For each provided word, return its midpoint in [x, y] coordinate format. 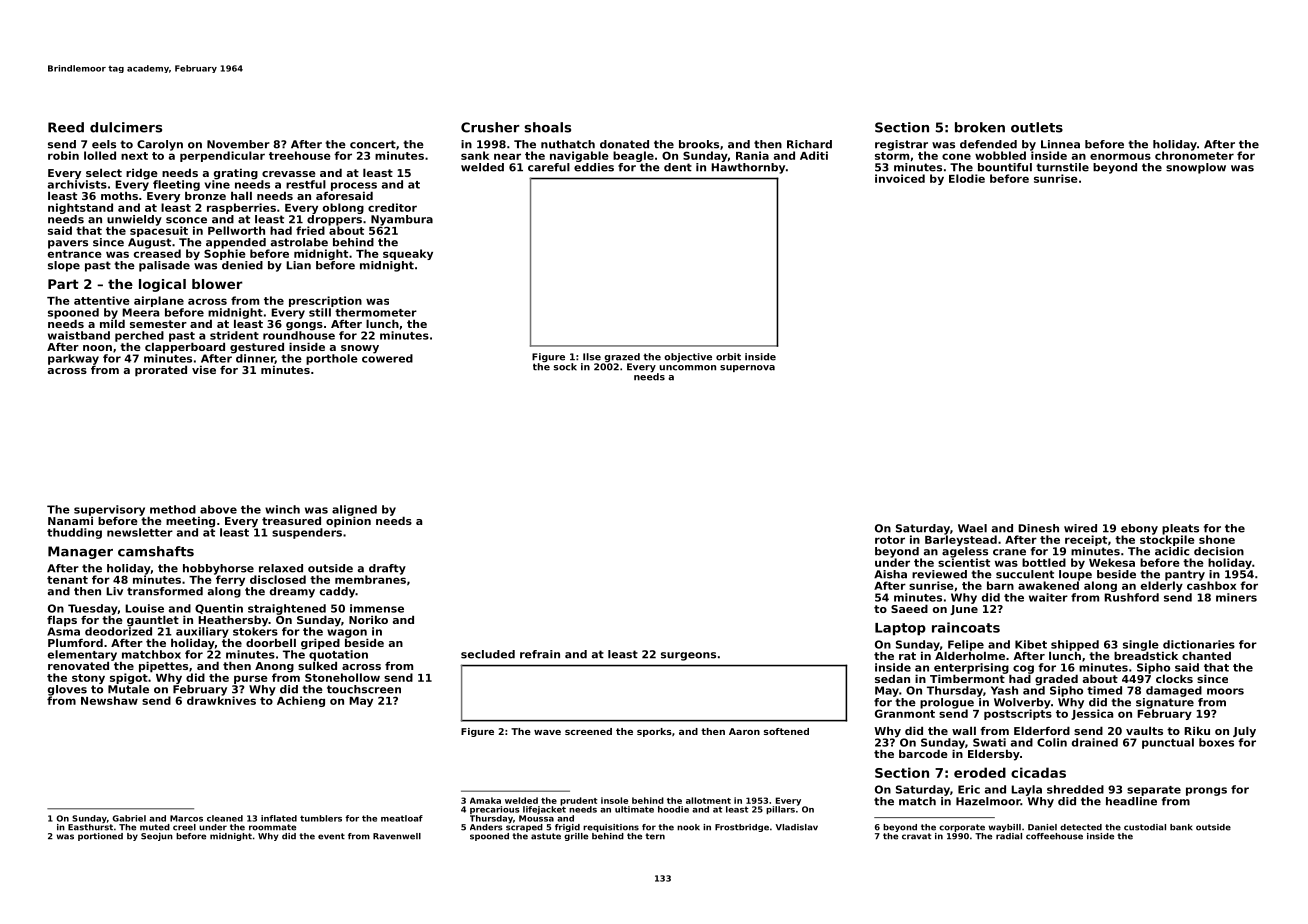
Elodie [967, 178]
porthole [332, 359]
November [238, 144]
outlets [1037, 127]
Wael [972, 528]
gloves [67, 690]
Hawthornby [748, 168]
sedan [892, 678]
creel [184, 827]
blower [217, 284]
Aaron [744, 731]
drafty [387, 569]
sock [565, 367]
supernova [747, 368]
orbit [728, 357]
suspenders [307, 533]
